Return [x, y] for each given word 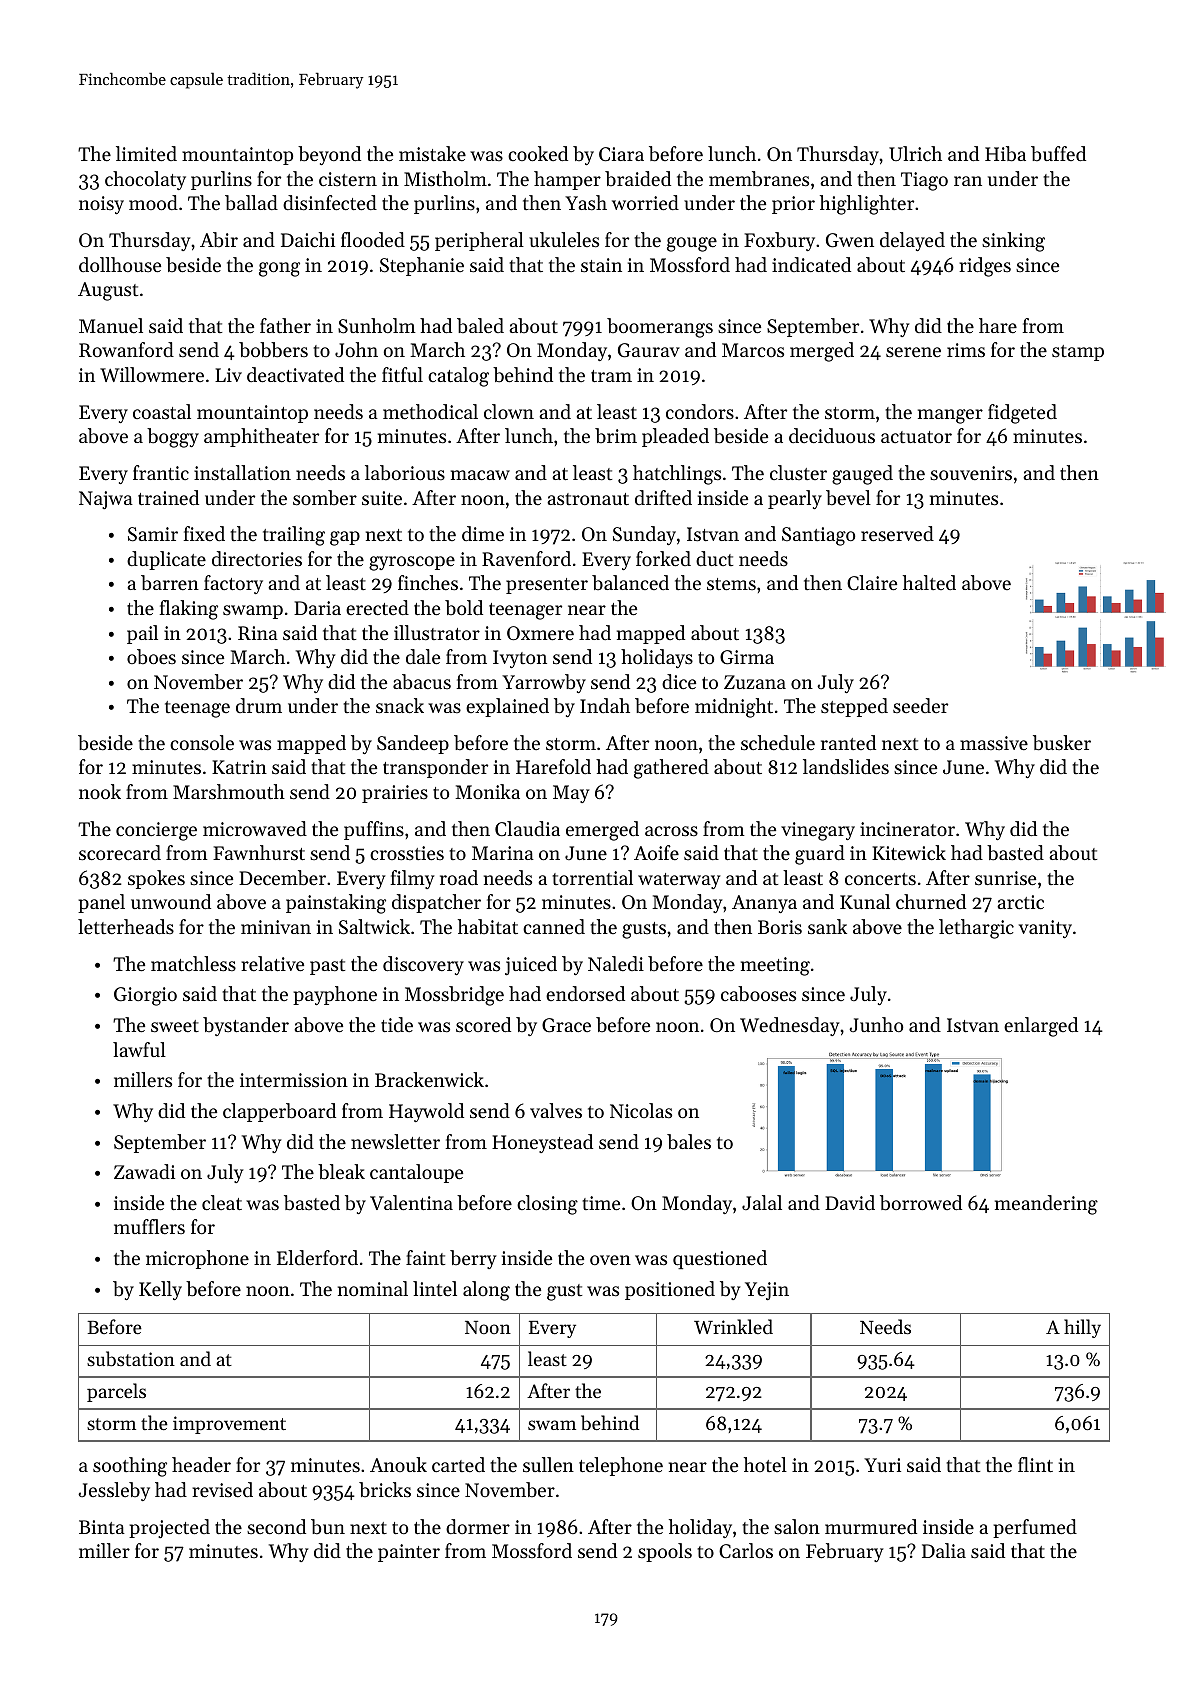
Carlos [746, 1550]
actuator [916, 437]
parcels [116, 1392]
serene [913, 352]
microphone [197, 1259]
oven [610, 1260]
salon [797, 1526]
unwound [171, 901]
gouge [692, 244]
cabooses [758, 994]
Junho [876, 1024]
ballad [251, 203]
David [850, 1202]
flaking [189, 610]
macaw [480, 475]
